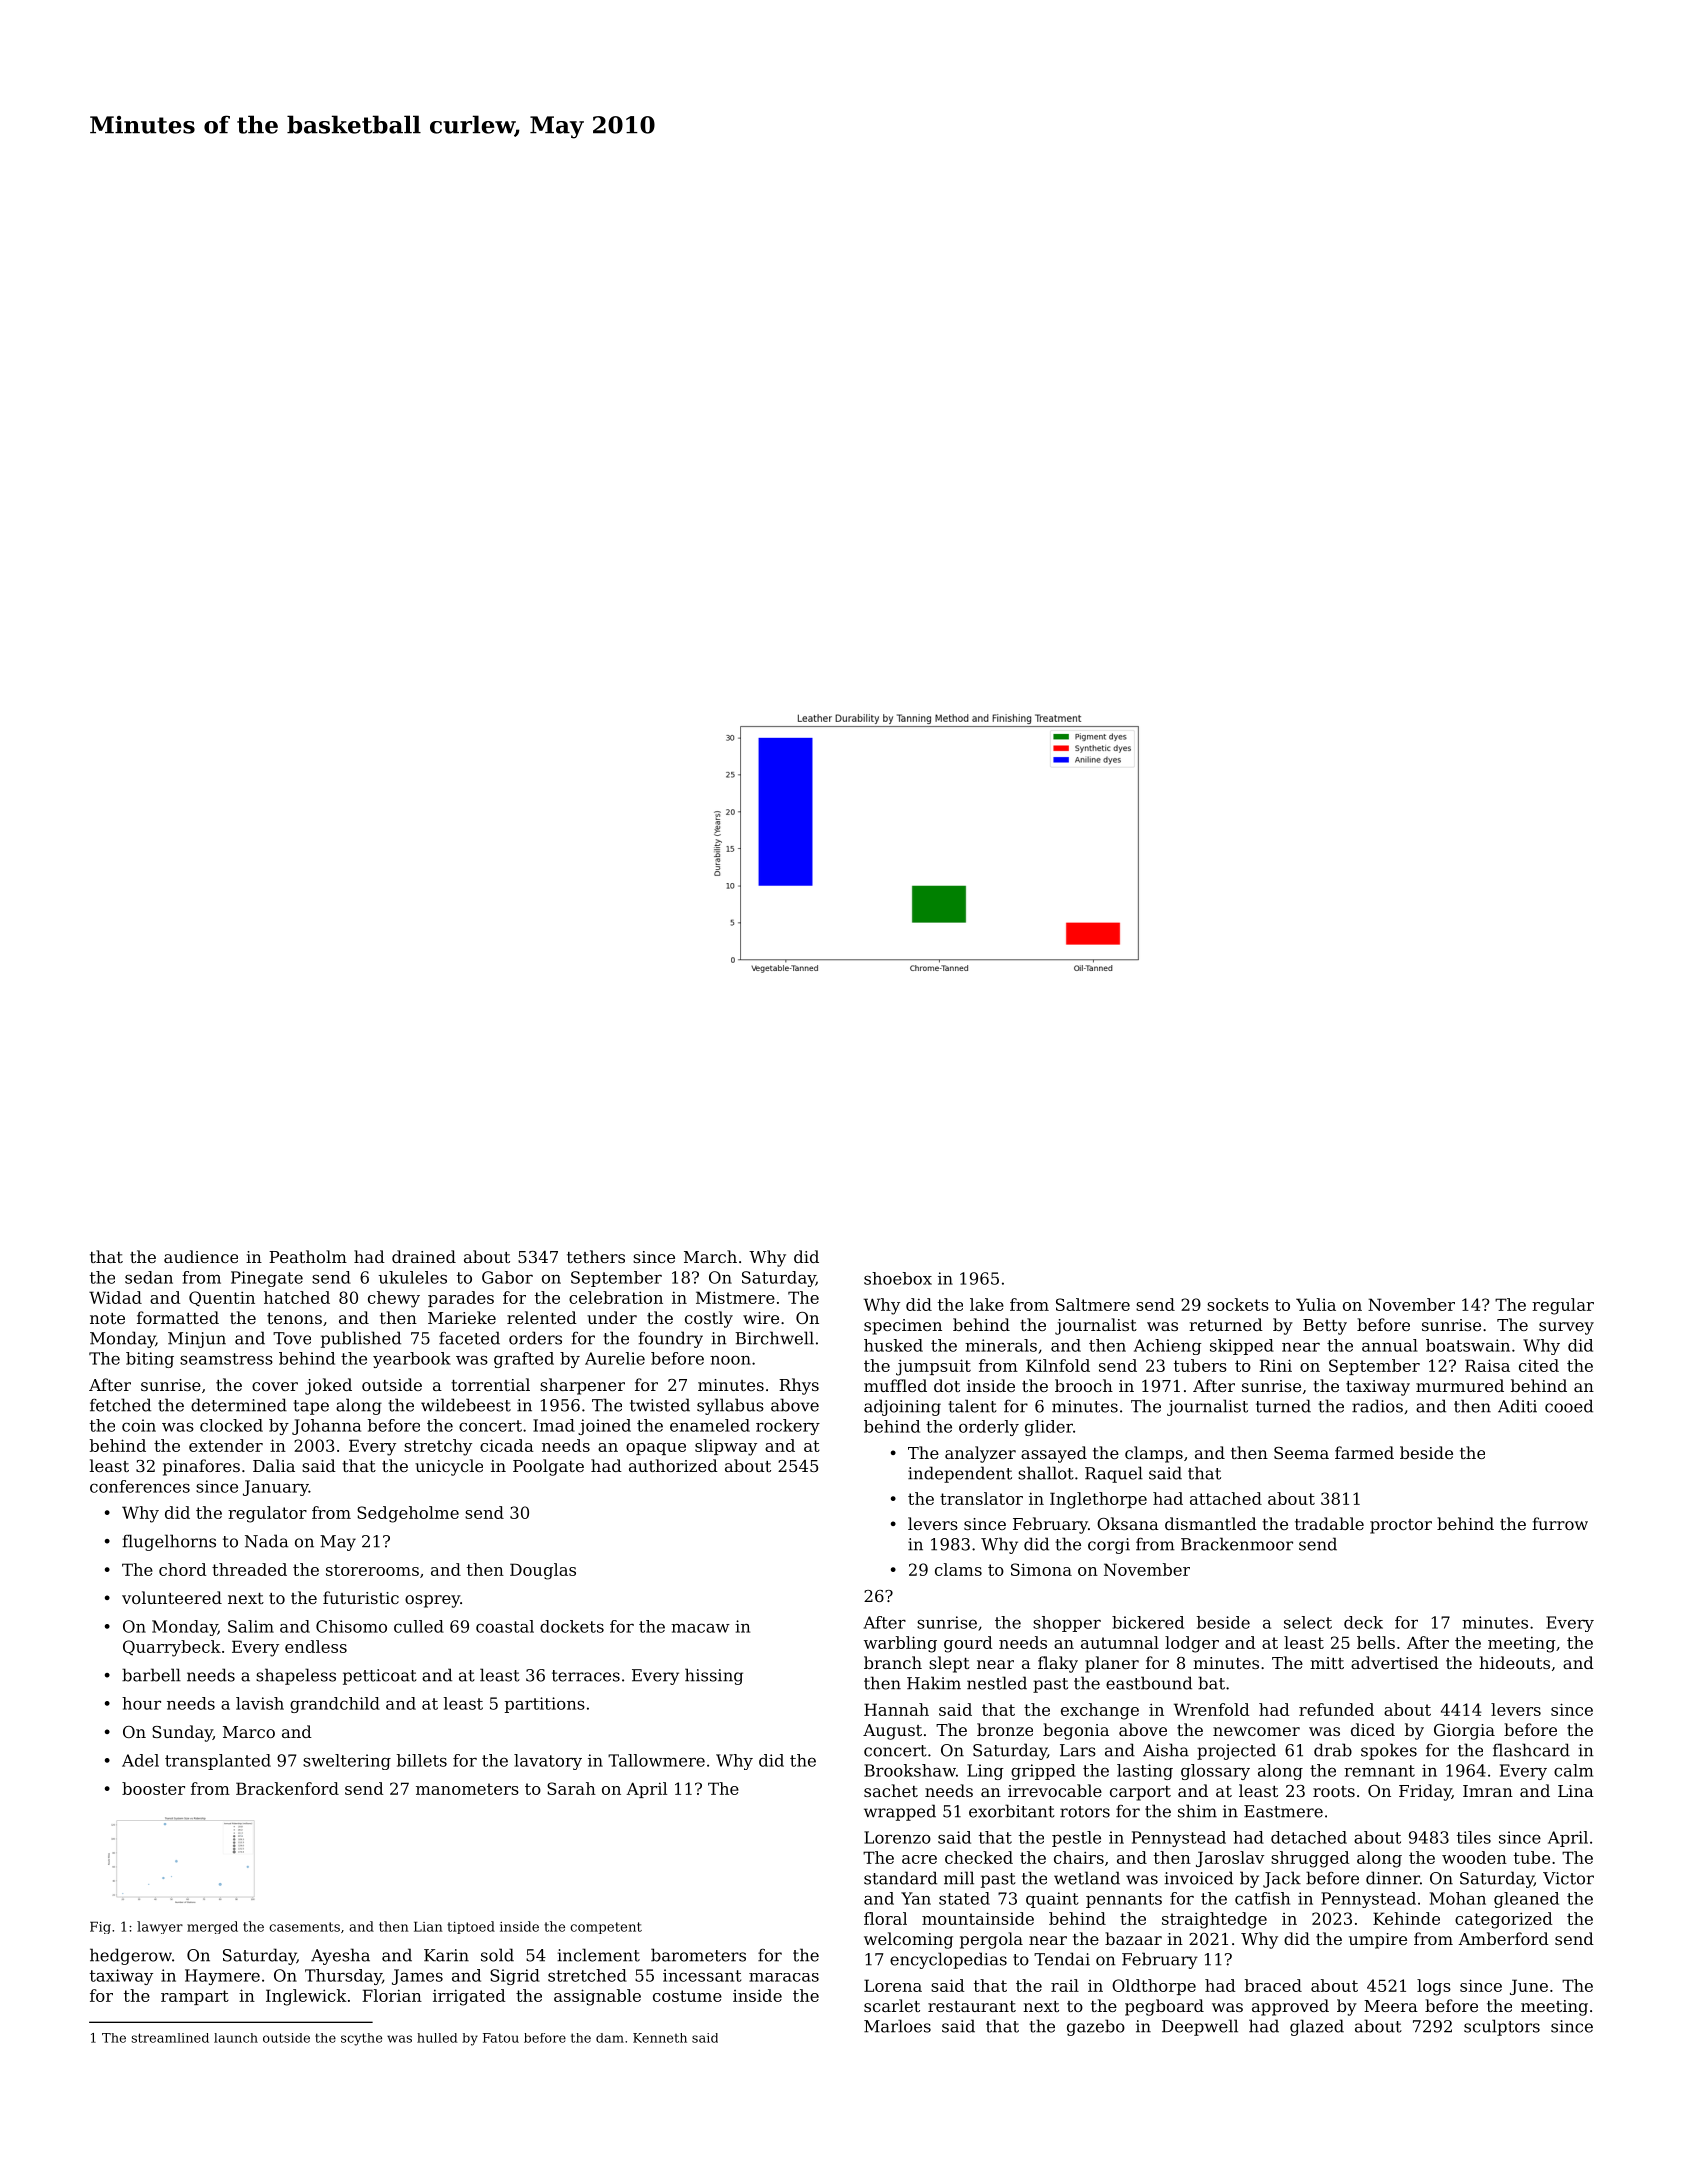  What do you see at coordinates (172, 1648) in the screenshot?
I see `Quarrybeck` at bounding box center [172, 1648].
